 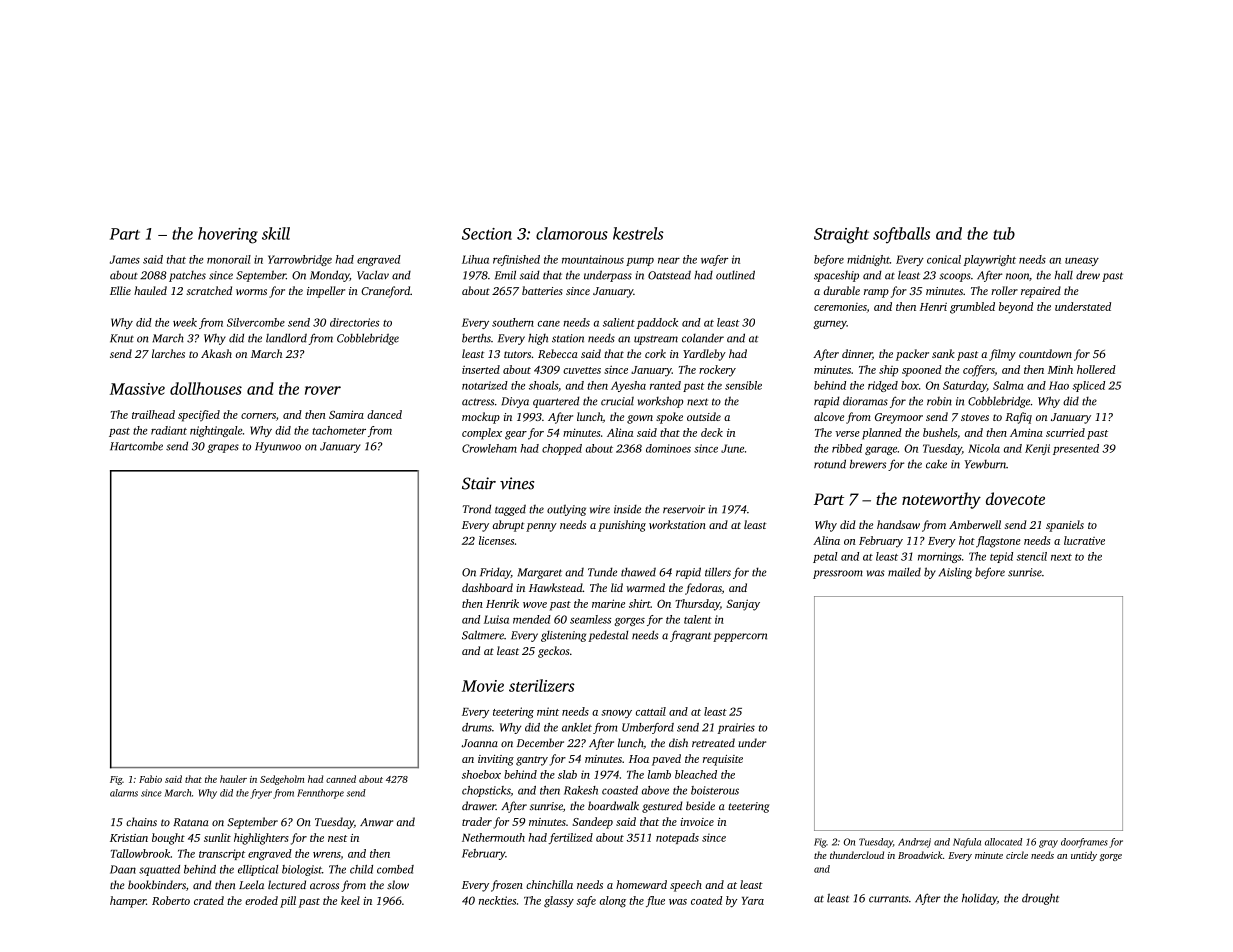 I want to click on inserted, so click(x=481, y=369).
